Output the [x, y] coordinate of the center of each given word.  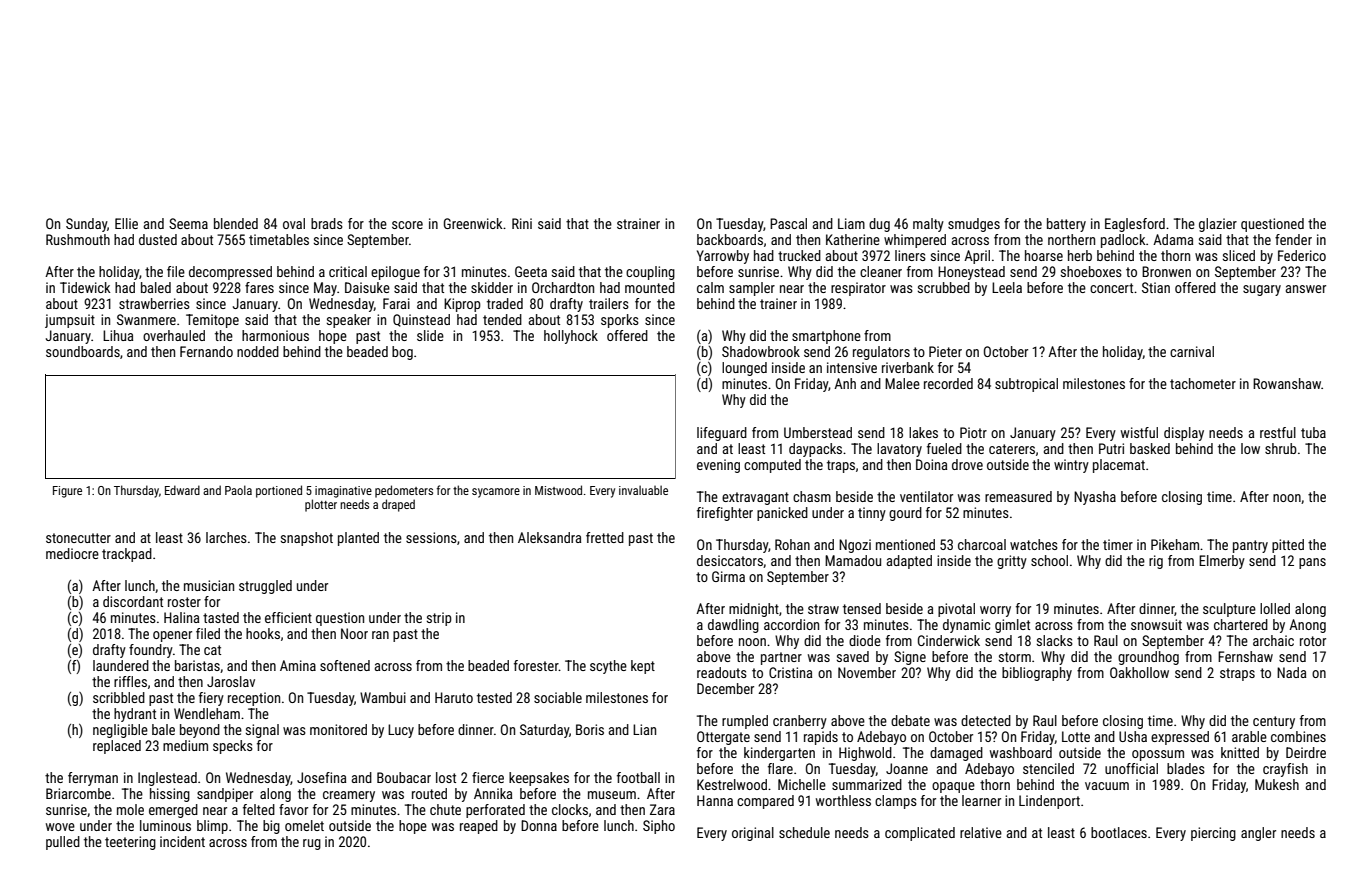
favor [293, 809]
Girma [728, 576]
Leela [1007, 287]
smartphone [826, 337]
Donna [539, 825]
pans [1312, 563]
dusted [158, 239]
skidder [492, 287]
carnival [1192, 351]
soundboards [83, 351]
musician [209, 585]
